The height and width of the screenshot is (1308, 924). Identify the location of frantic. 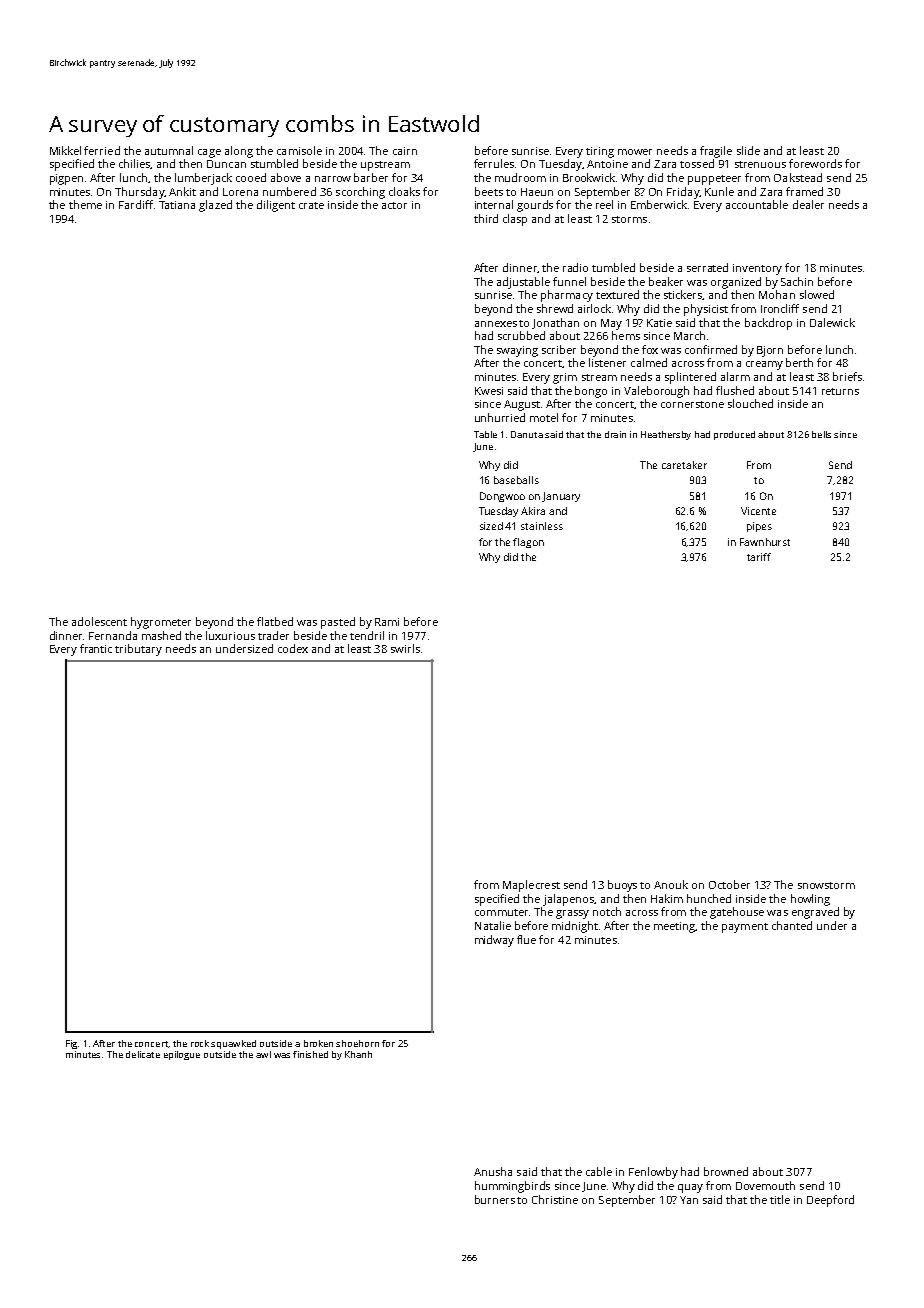
(96, 648).
